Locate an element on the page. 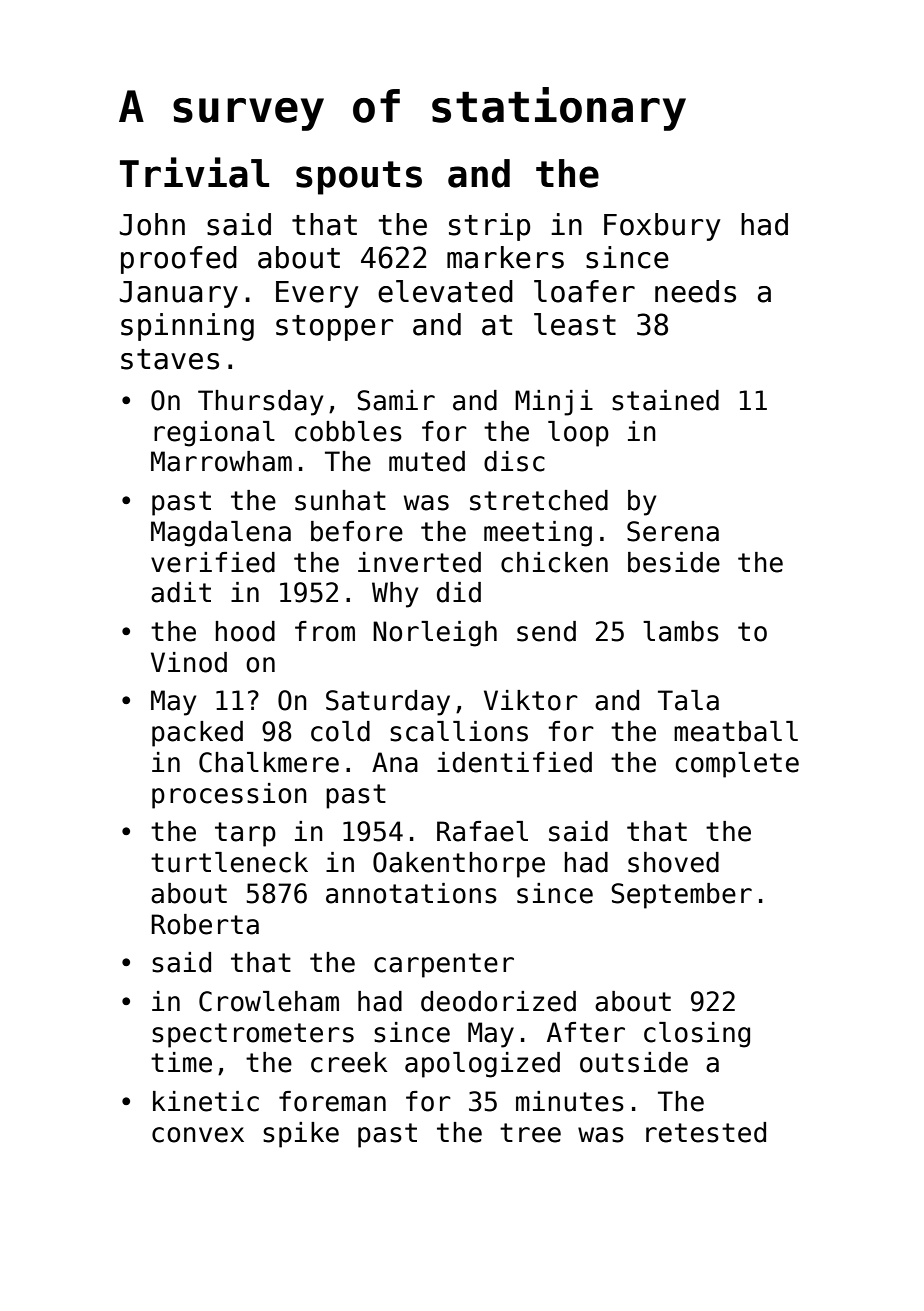  tarp is located at coordinates (245, 834).
